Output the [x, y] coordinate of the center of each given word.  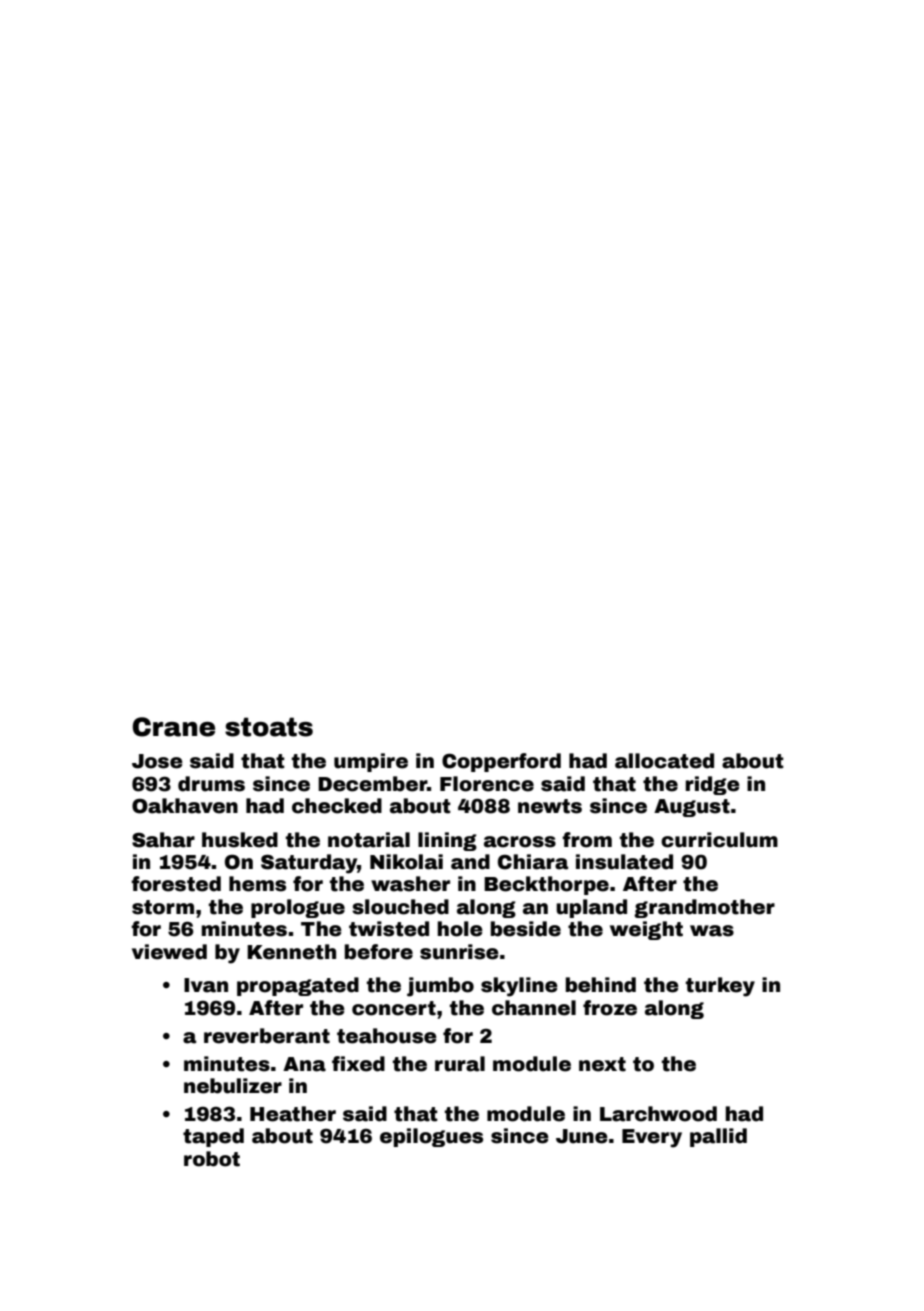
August [692, 808]
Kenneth [291, 952]
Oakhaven [185, 806]
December [372, 784]
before [379, 952]
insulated [624, 862]
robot [212, 1159]
